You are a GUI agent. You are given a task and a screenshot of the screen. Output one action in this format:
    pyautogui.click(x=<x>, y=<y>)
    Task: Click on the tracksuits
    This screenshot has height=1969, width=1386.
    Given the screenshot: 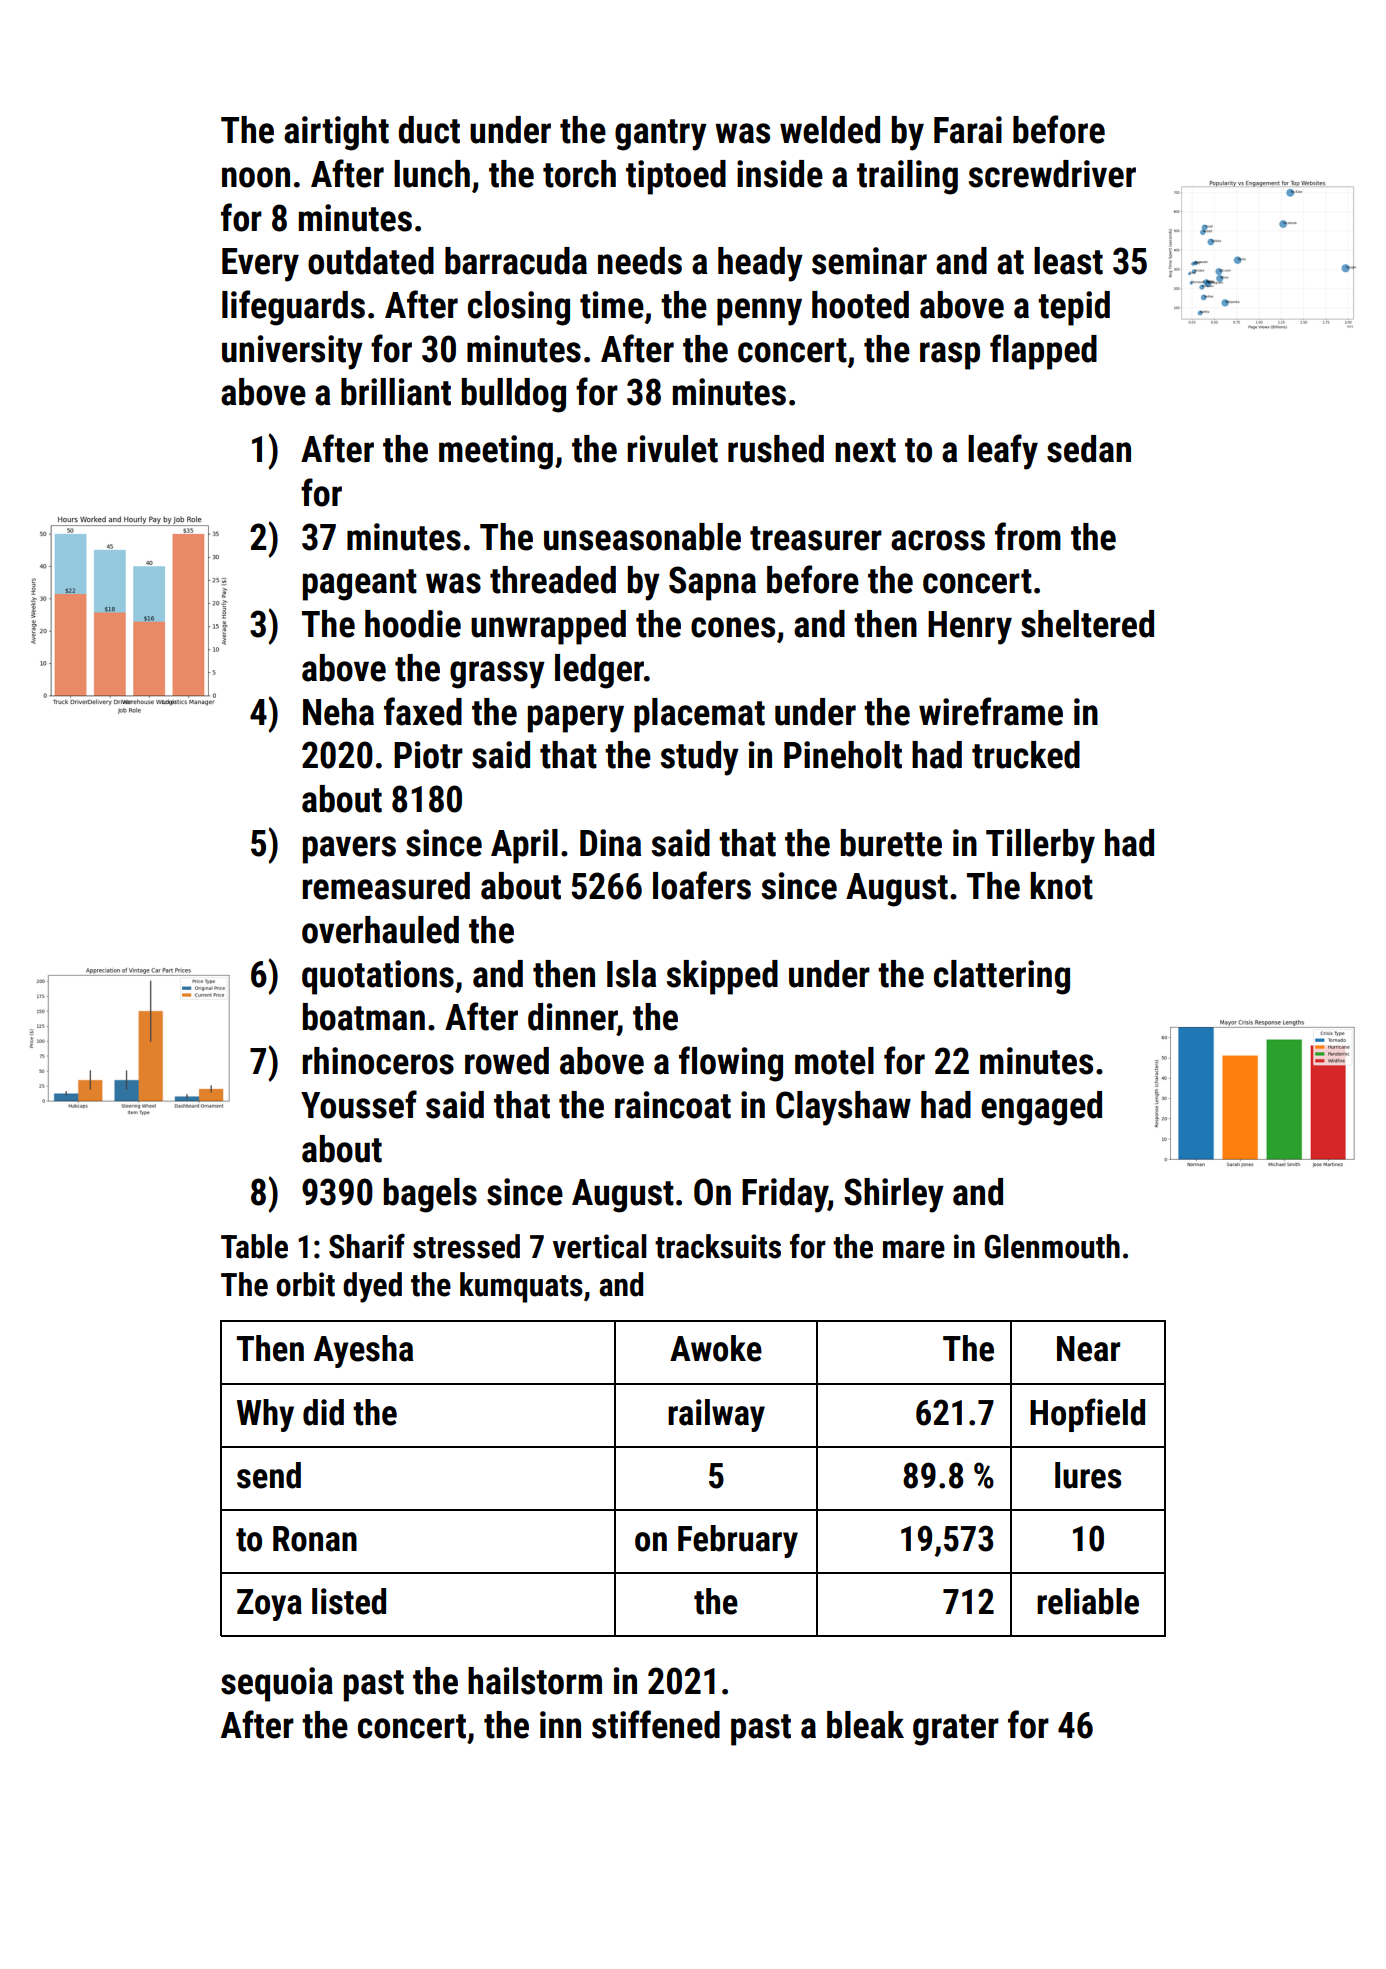 What is the action you would take?
    pyautogui.click(x=718, y=1246)
